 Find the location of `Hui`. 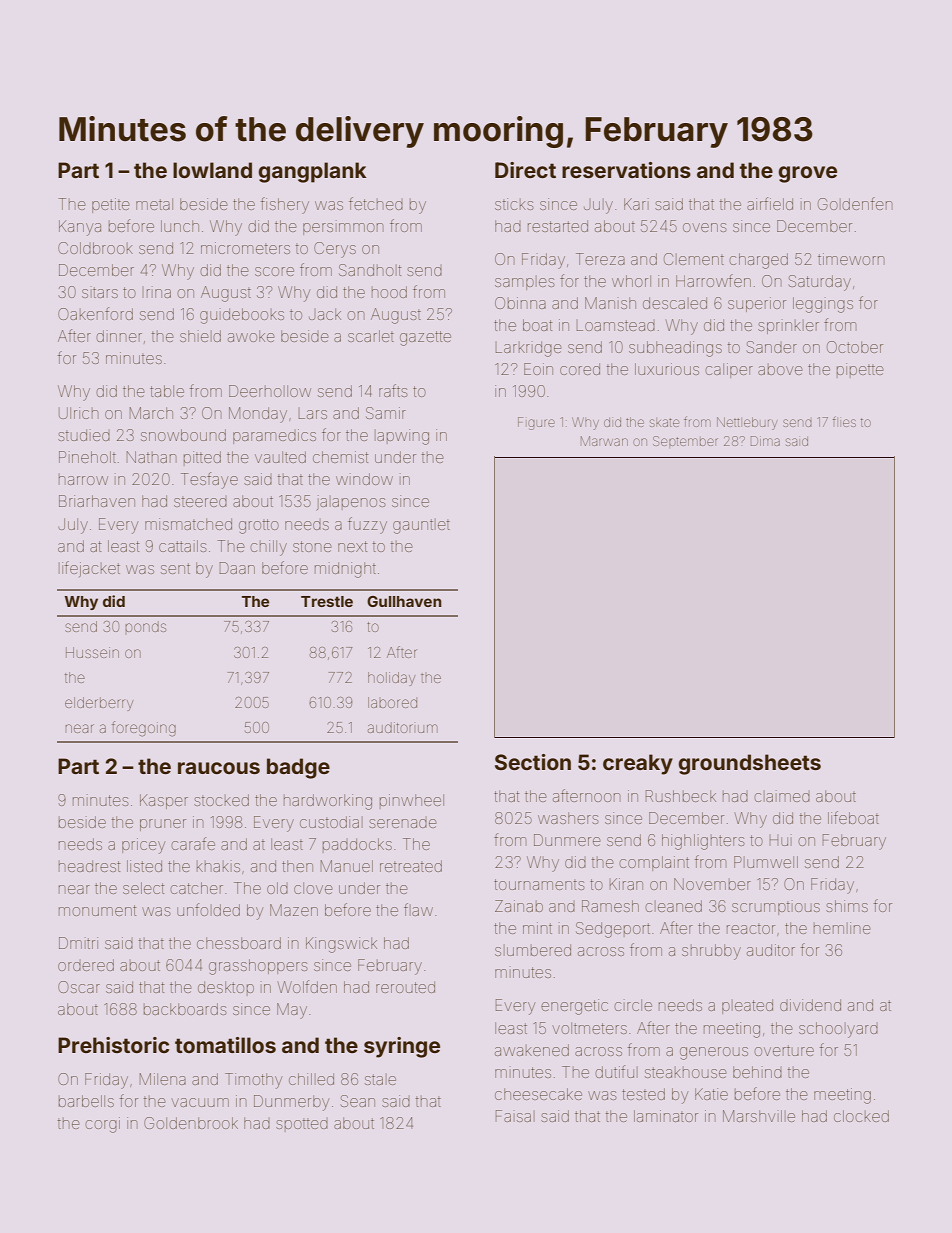

Hui is located at coordinates (781, 840).
